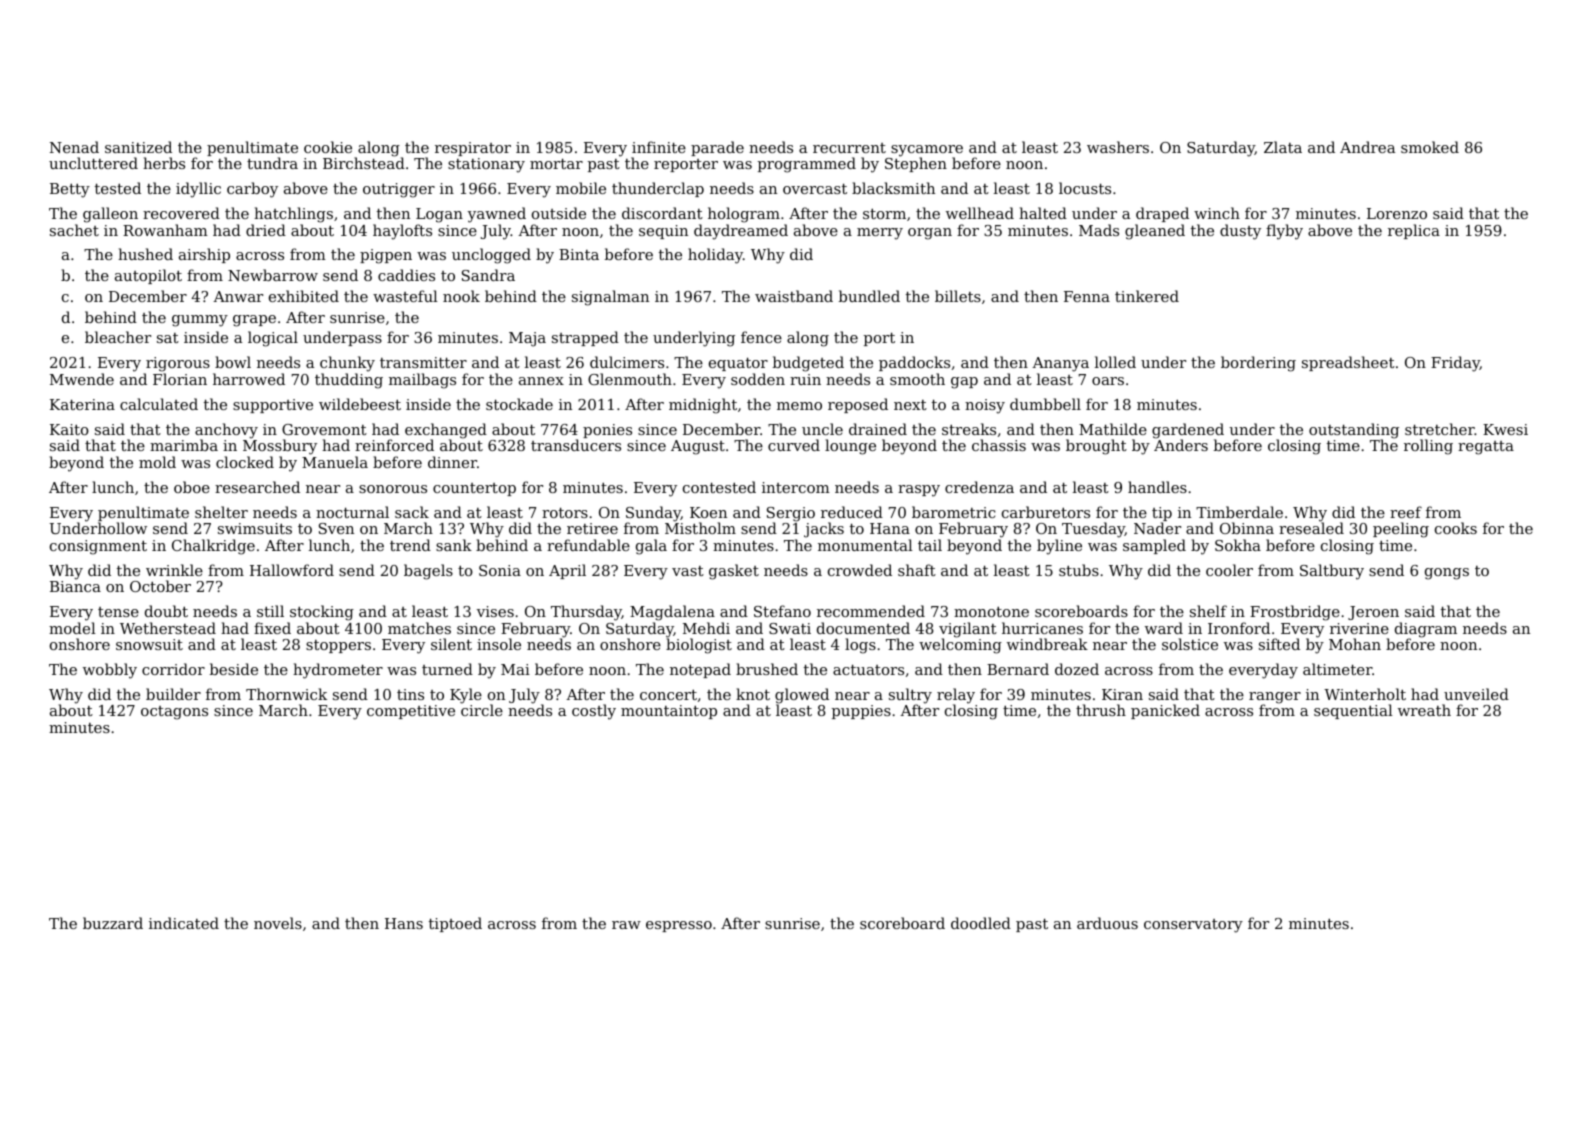 The height and width of the image is (1121, 1586). I want to click on novels, so click(278, 923).
